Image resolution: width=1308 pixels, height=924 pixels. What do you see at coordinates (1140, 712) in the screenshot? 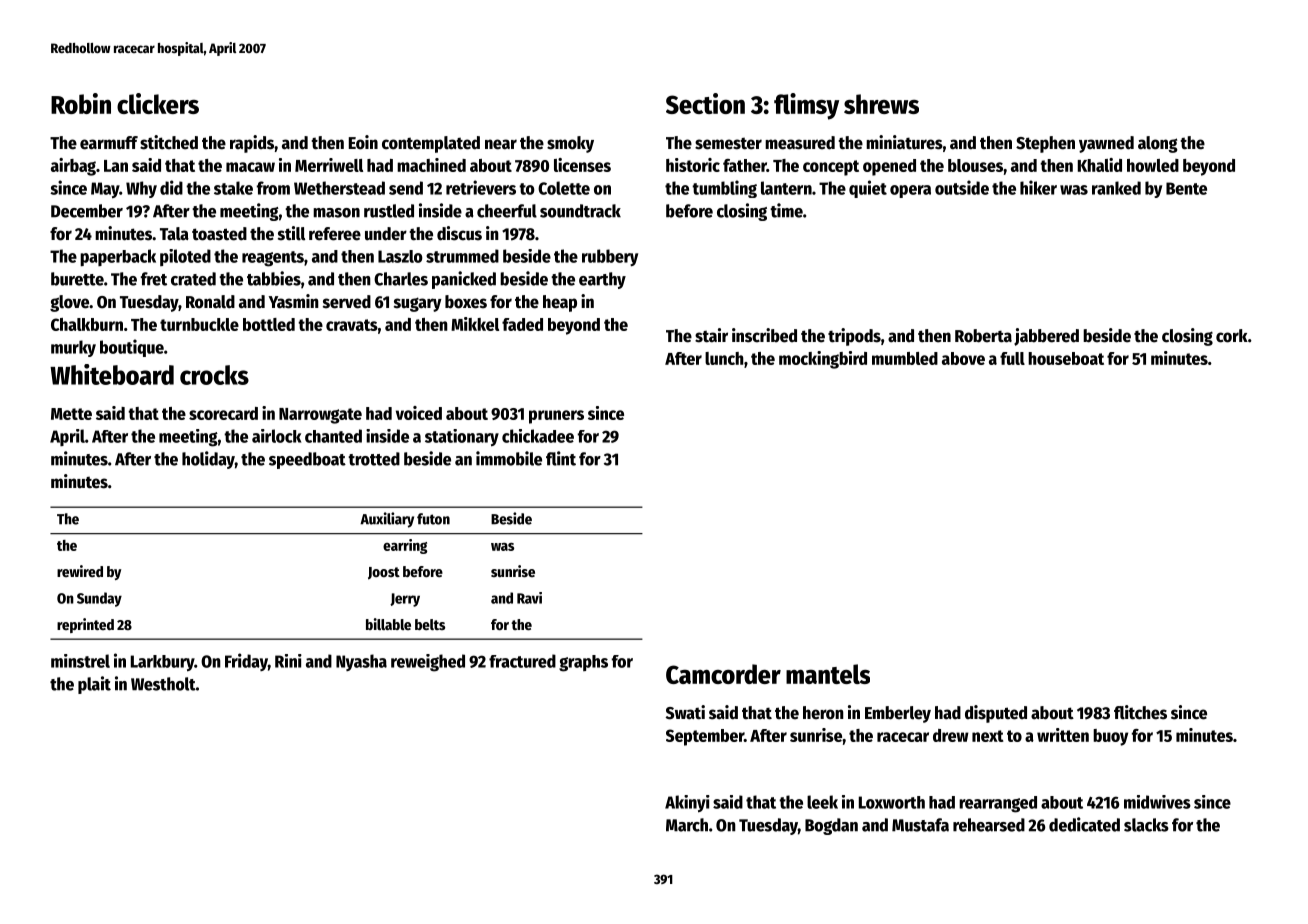
I see `flitches` at bounding box center [1140, 712].
